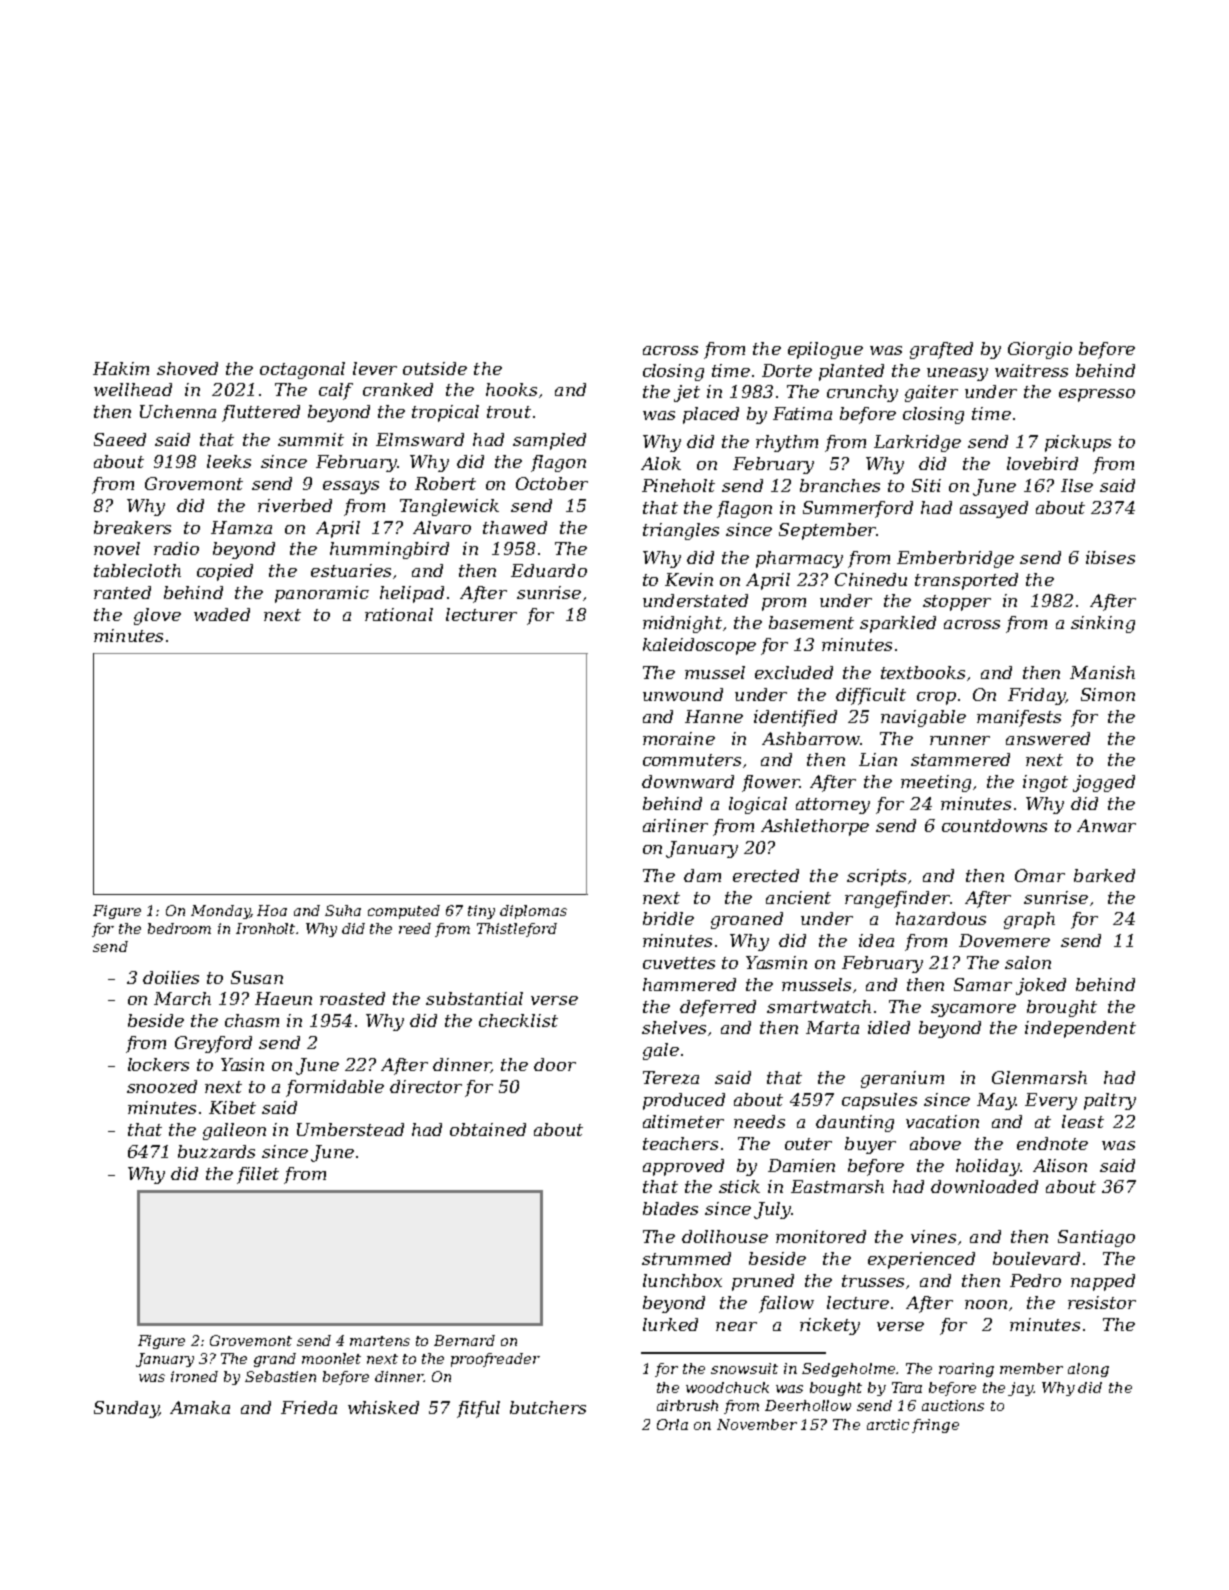  What do you see at coordinates (157, 616) in the page?
I see `glove` at bounding box center [157, 616].
